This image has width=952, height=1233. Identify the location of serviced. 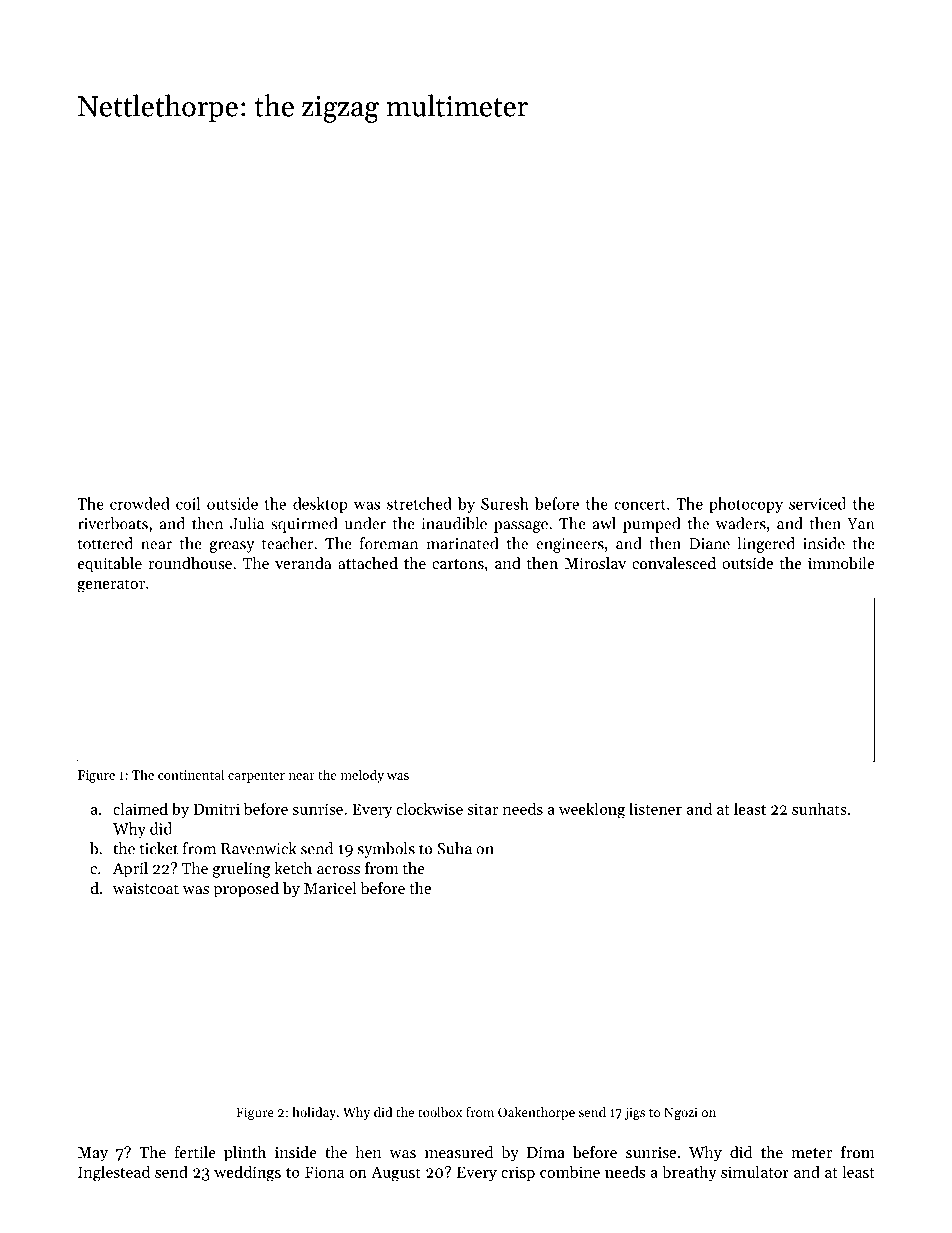
(817, 503).
